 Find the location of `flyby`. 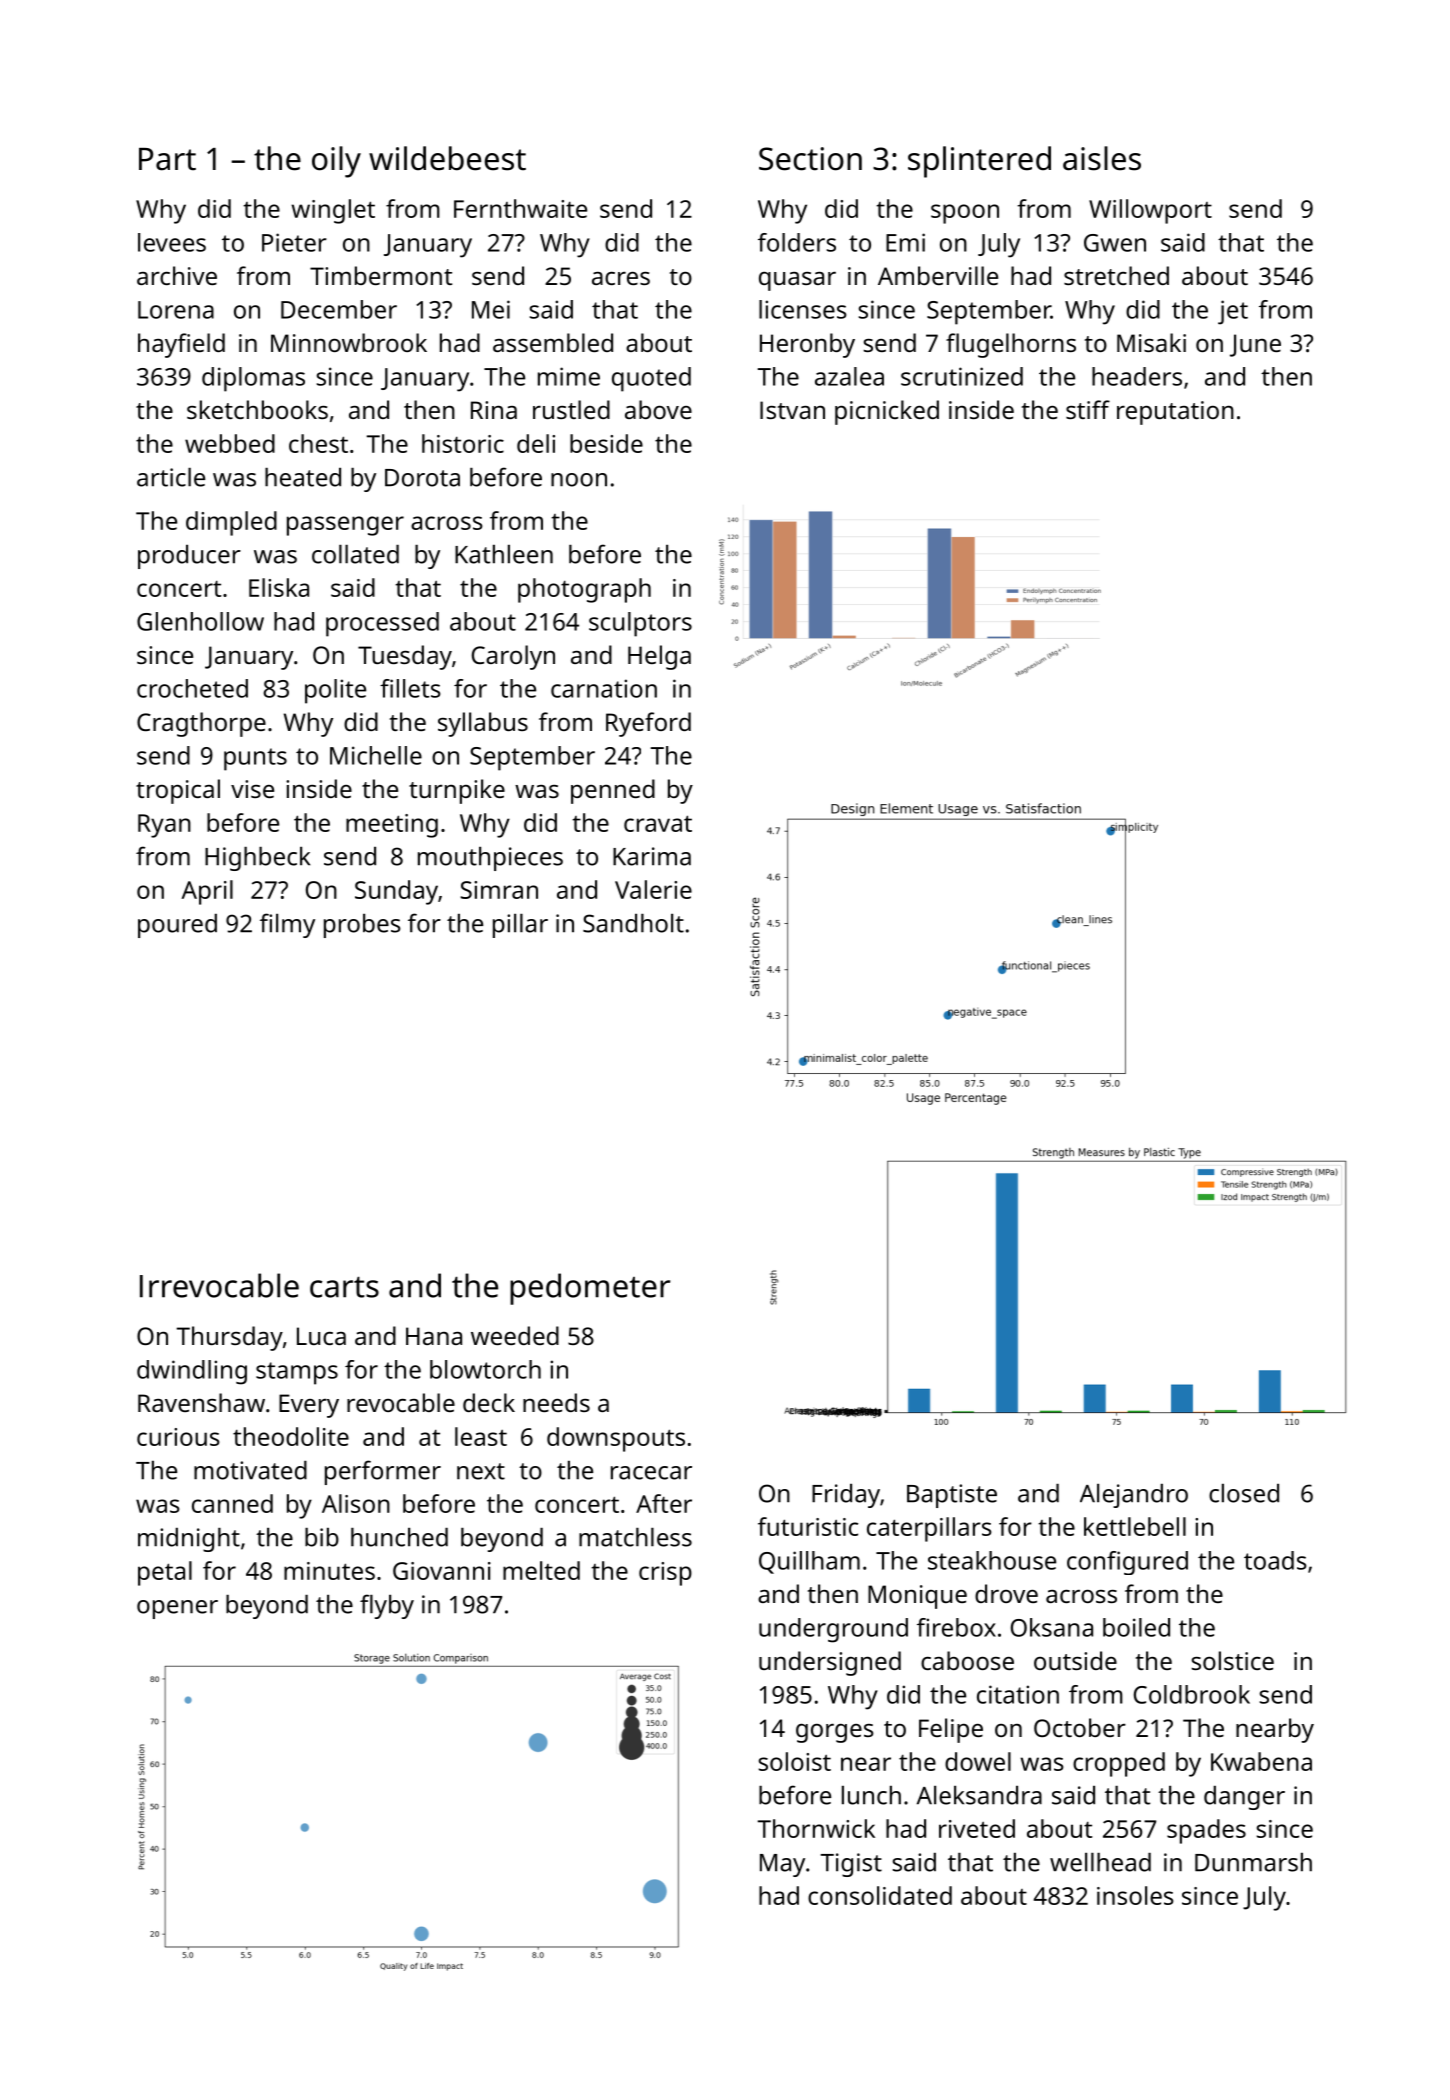

flyby is located at coordinates (387, 1606).
